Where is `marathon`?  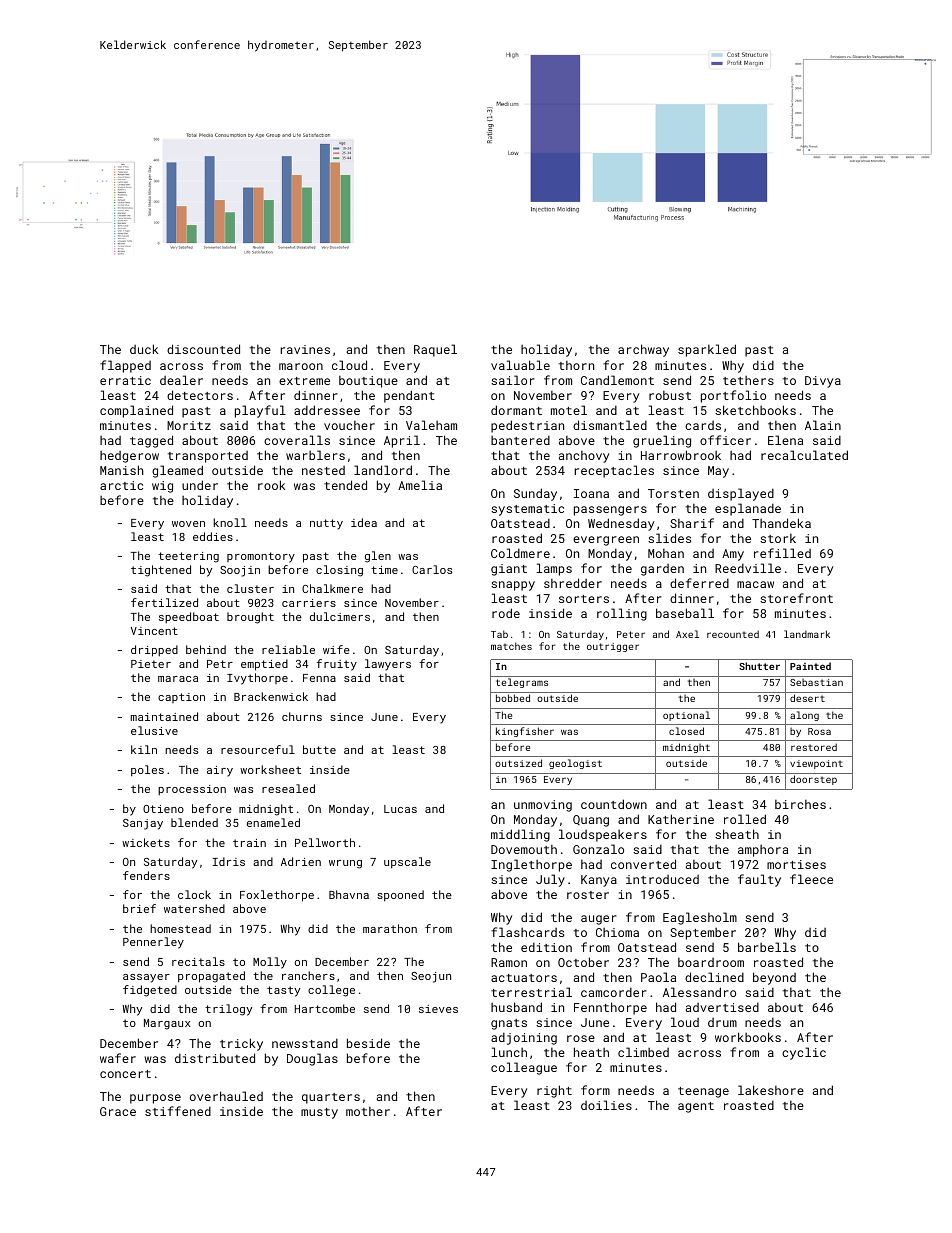 marathon is located at coordinates (390, 928).
